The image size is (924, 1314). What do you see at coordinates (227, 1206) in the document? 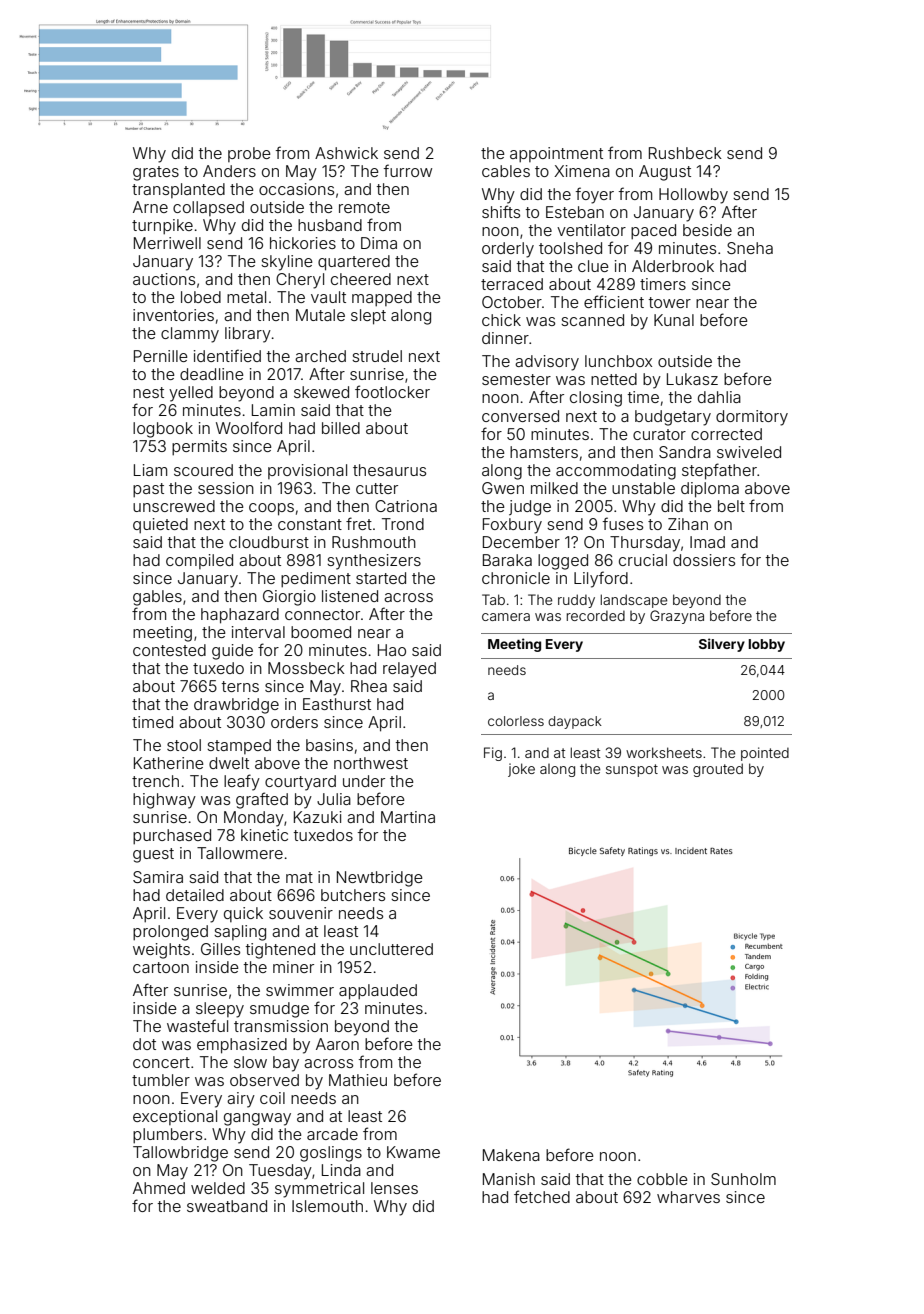
I see `sweatband` at bounding box center [227, 1206].
